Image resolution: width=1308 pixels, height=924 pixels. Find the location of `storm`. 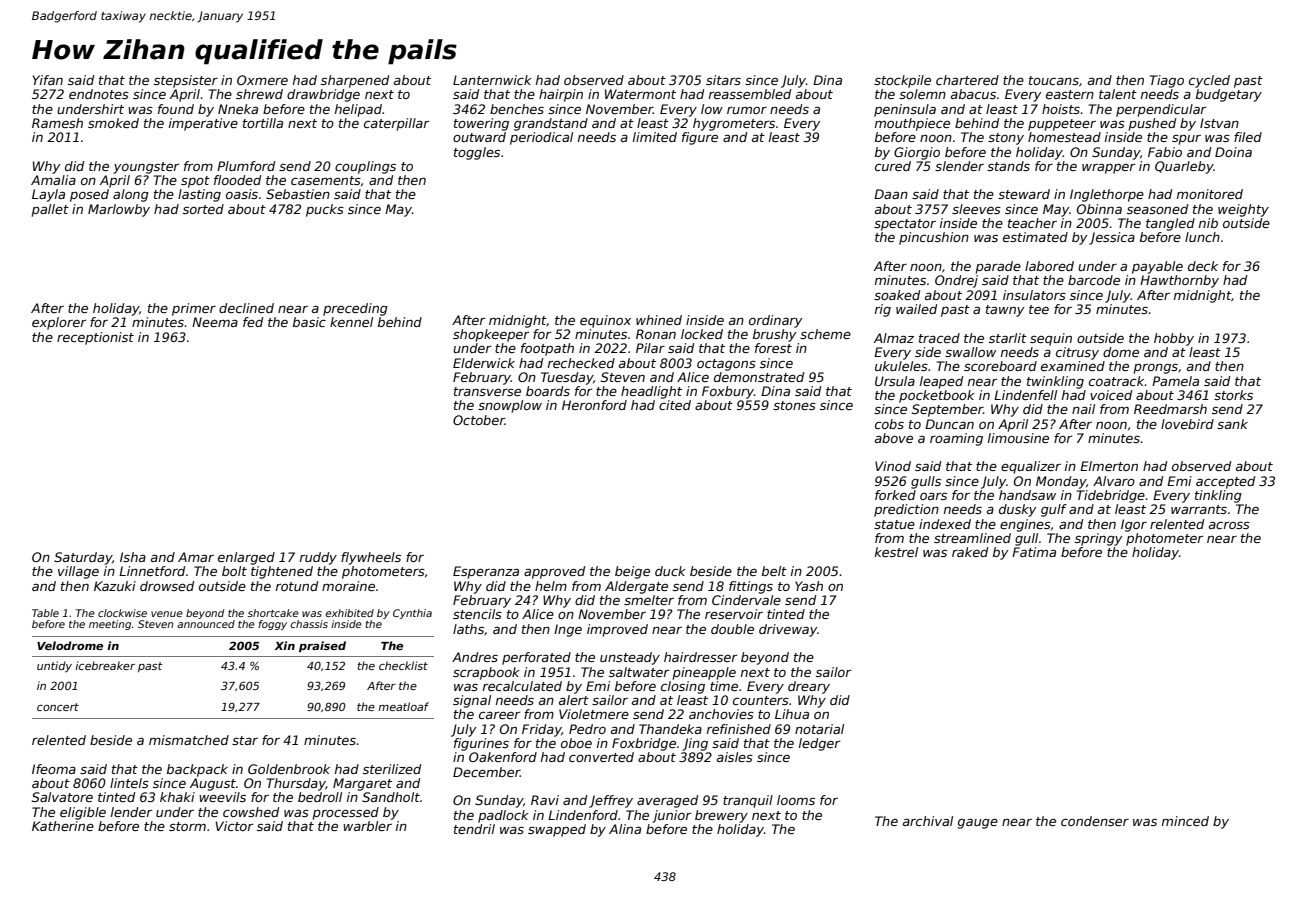

storm is located at coordinates (187, 826).
